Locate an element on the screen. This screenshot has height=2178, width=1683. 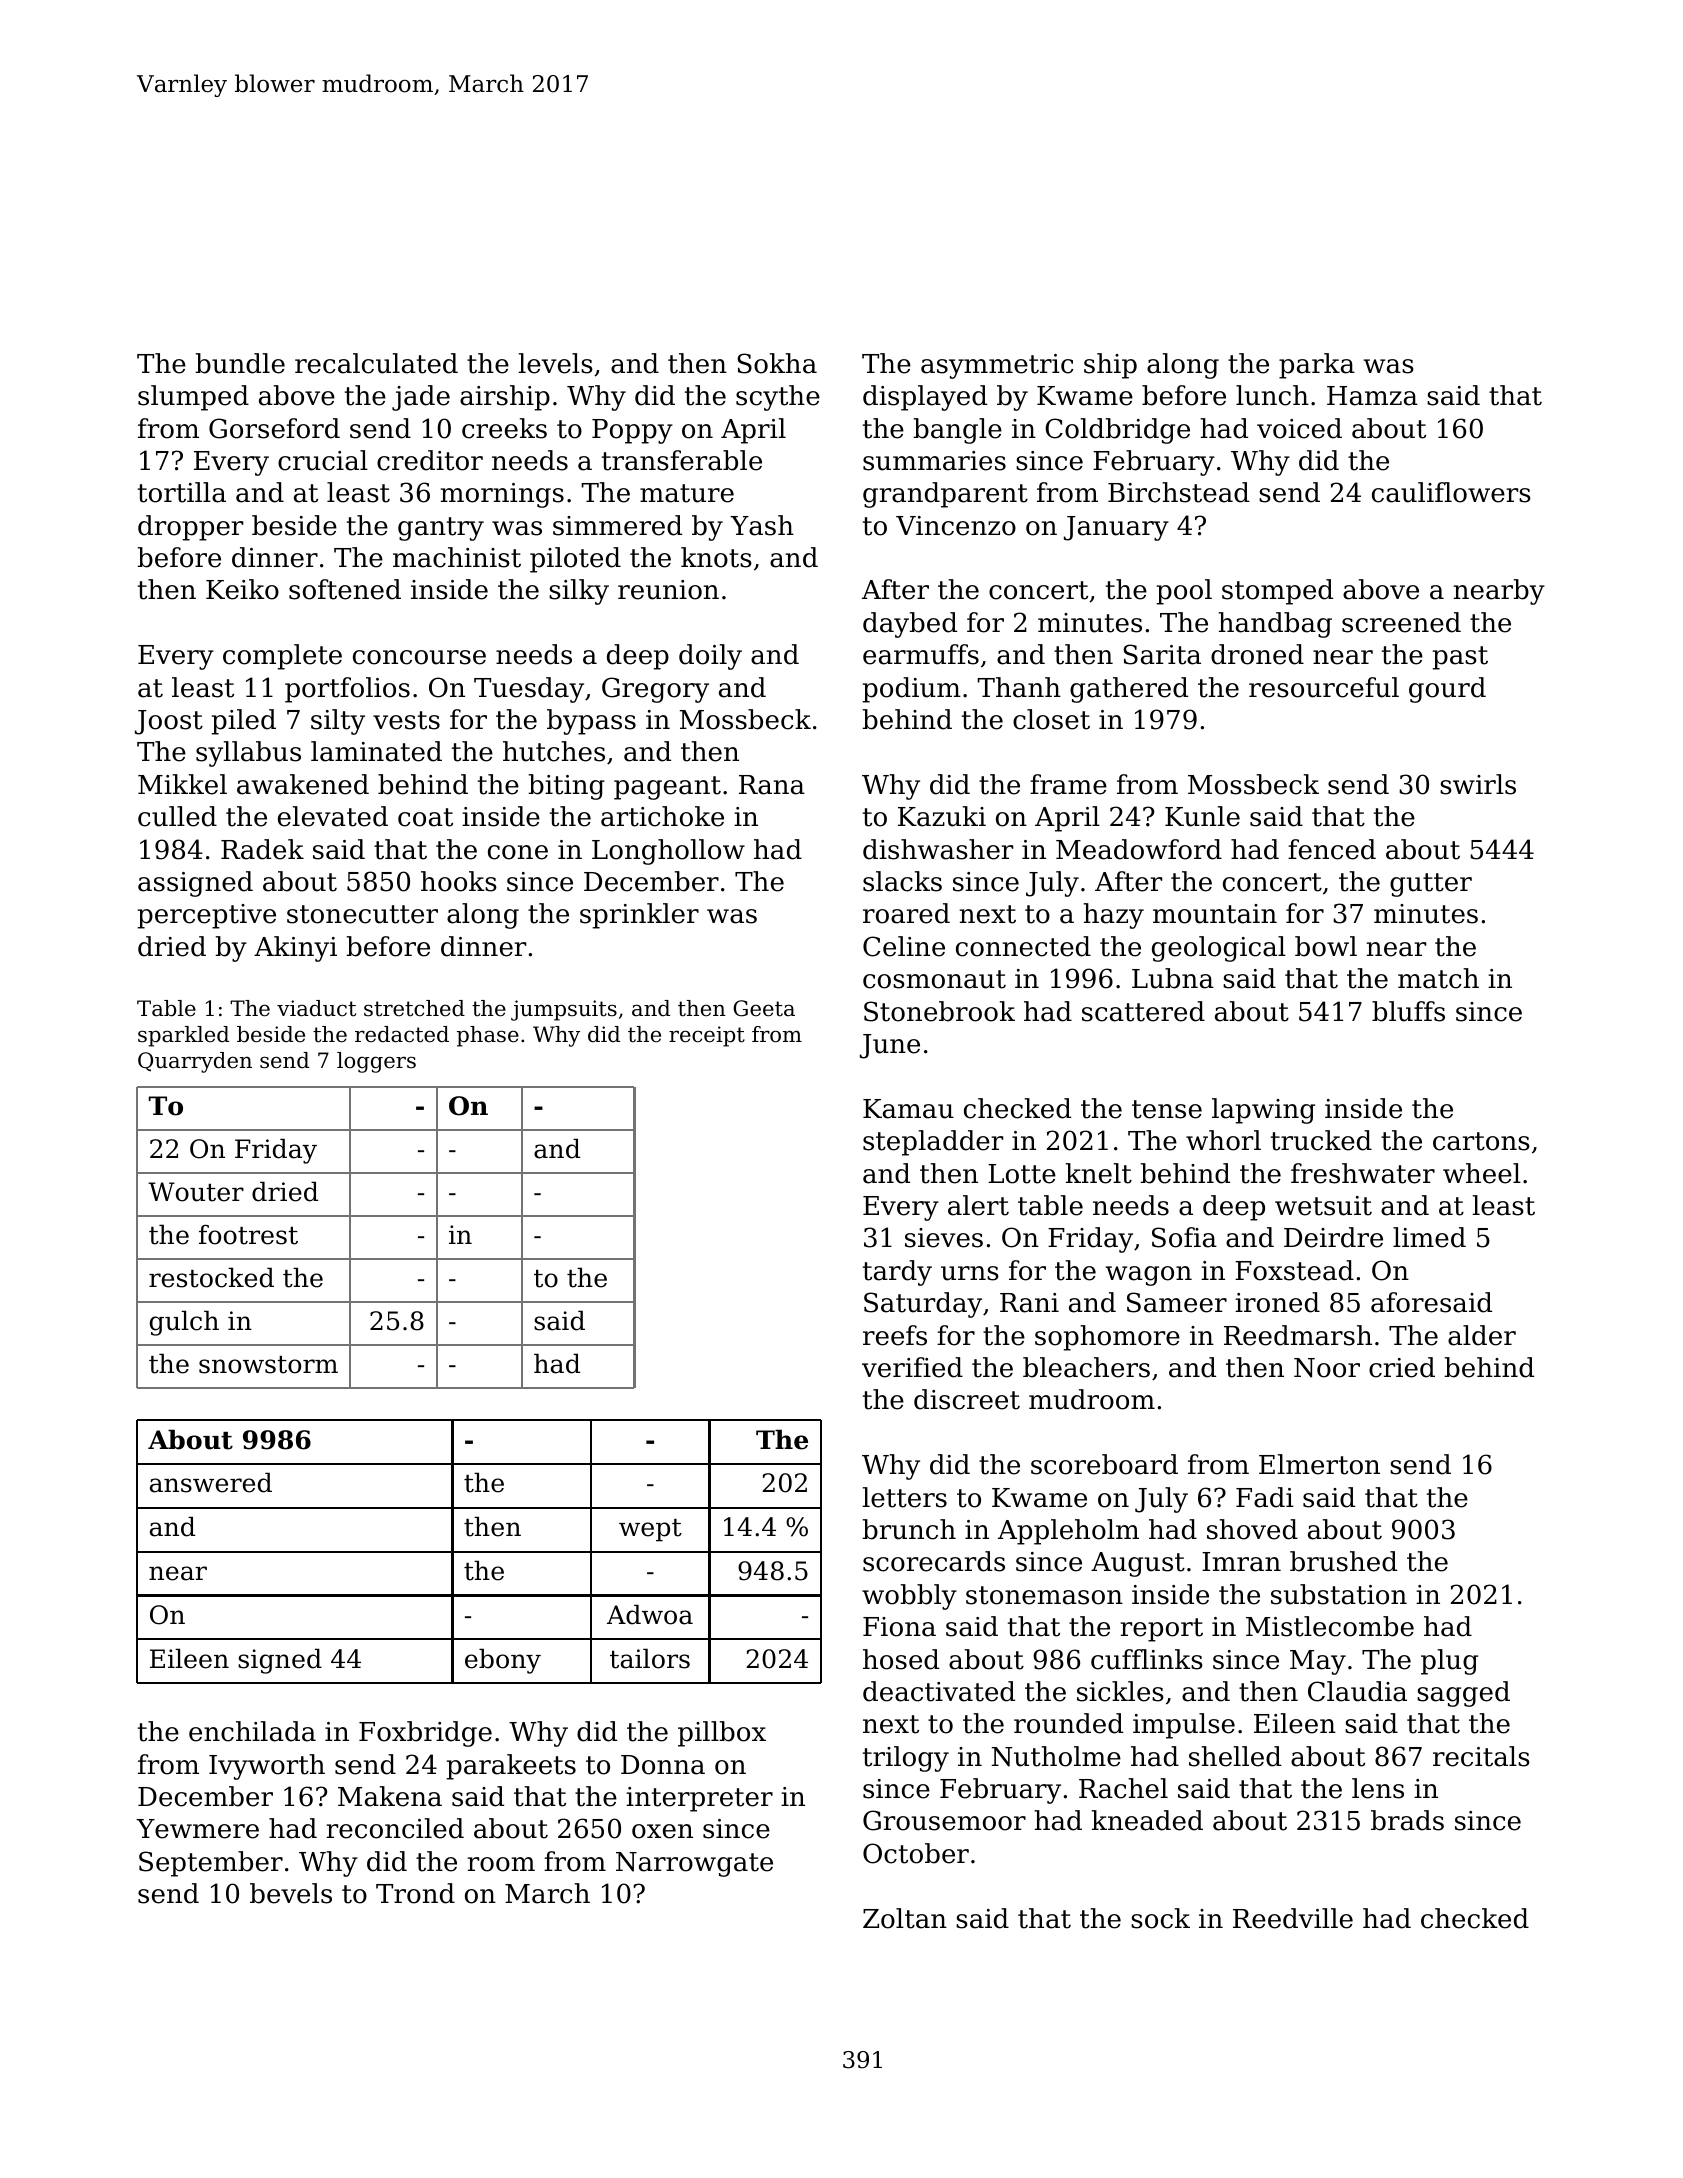
Trond is located at coordinates (415, 1893).
